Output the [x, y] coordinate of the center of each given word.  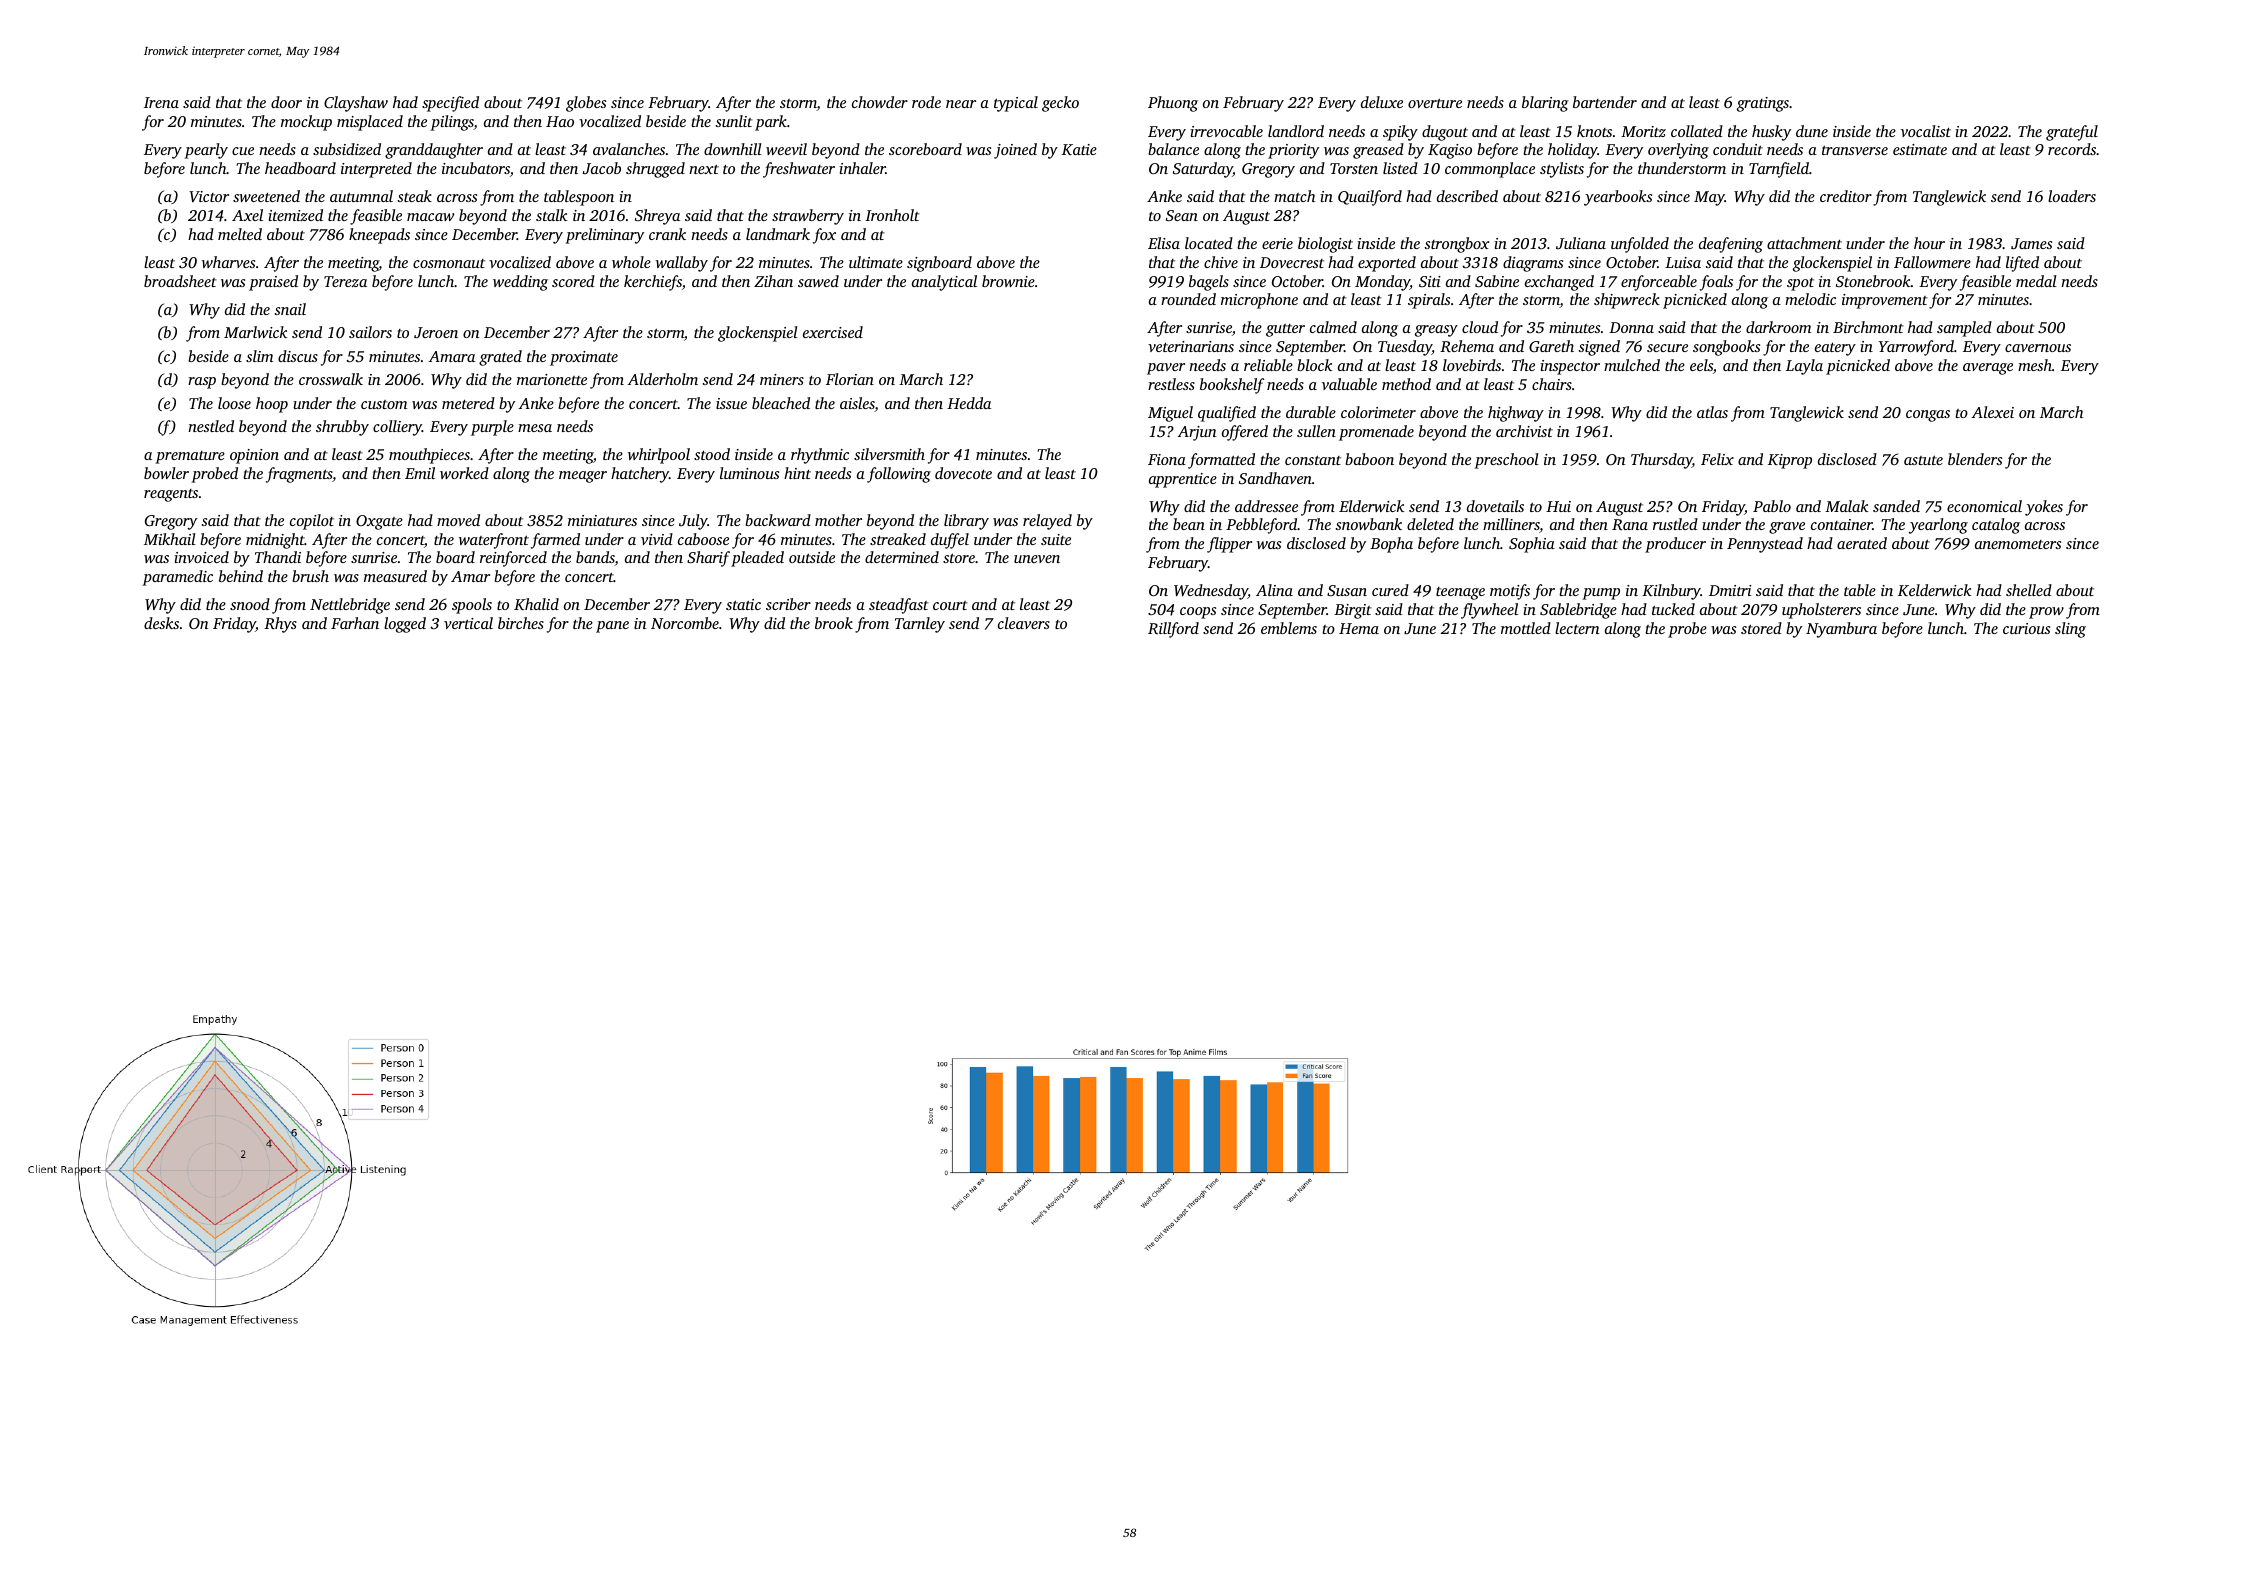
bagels [1209, 283]
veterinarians [1191, 346]
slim [259, 356]
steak [414, 196]
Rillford [1173, 630]
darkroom [1778, 327]
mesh [2035, 365]
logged [405, 625]
